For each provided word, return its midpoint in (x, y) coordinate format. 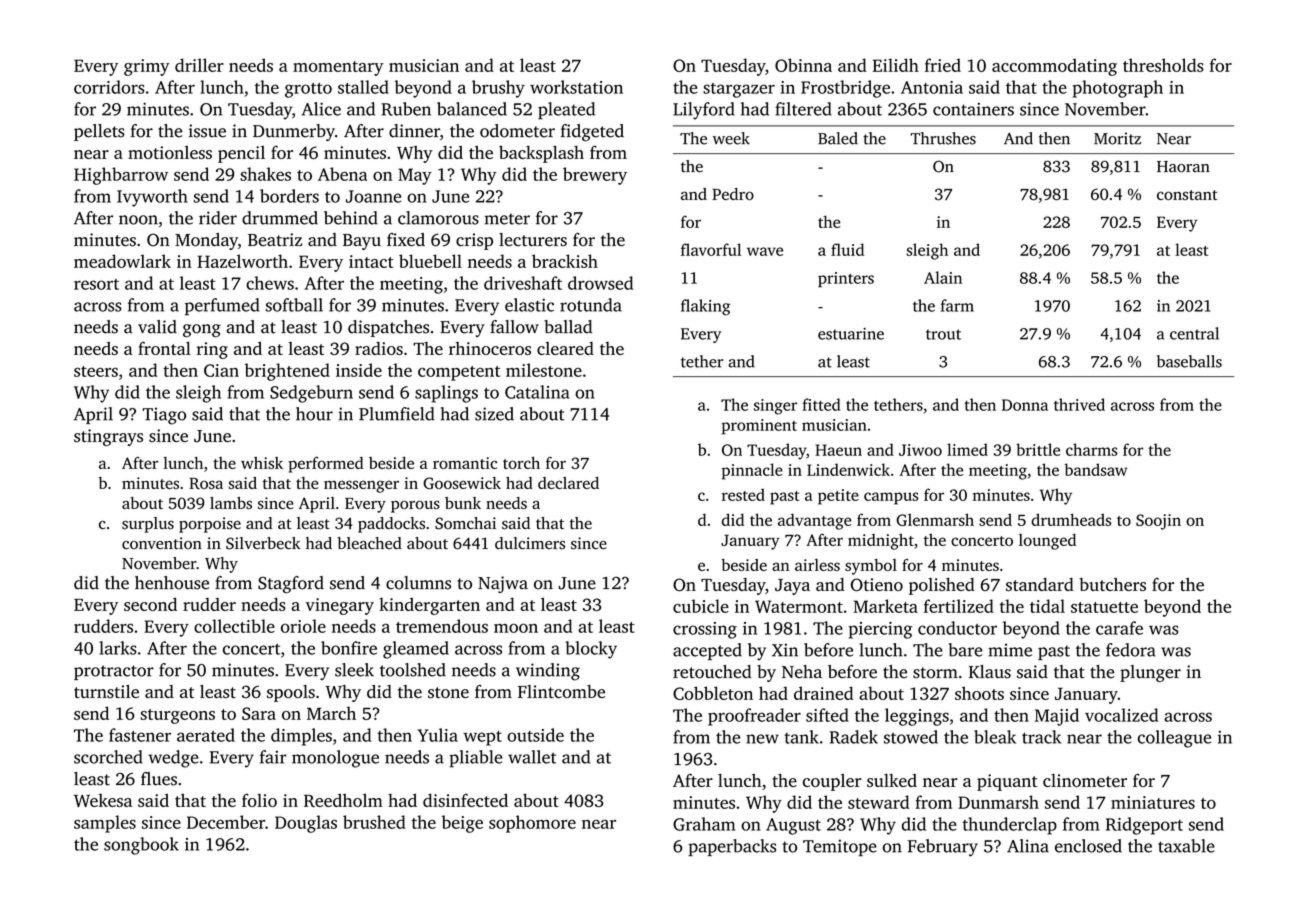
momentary (338, 68)
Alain (943, 277)
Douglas (306, 824)
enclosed (1088, 846)
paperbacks (732, 847)
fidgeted (592, 133)
